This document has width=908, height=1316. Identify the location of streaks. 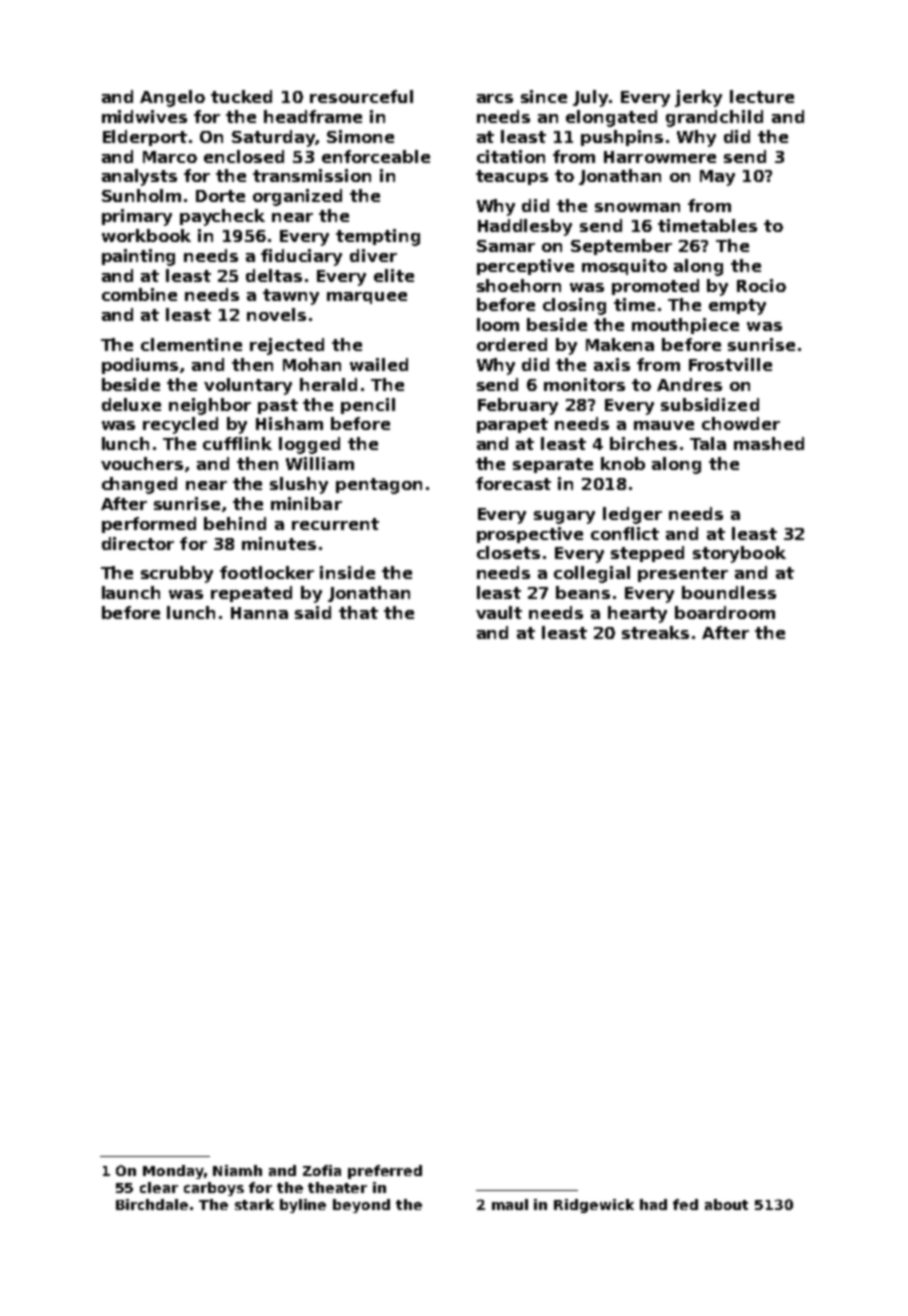
(655, 632).
